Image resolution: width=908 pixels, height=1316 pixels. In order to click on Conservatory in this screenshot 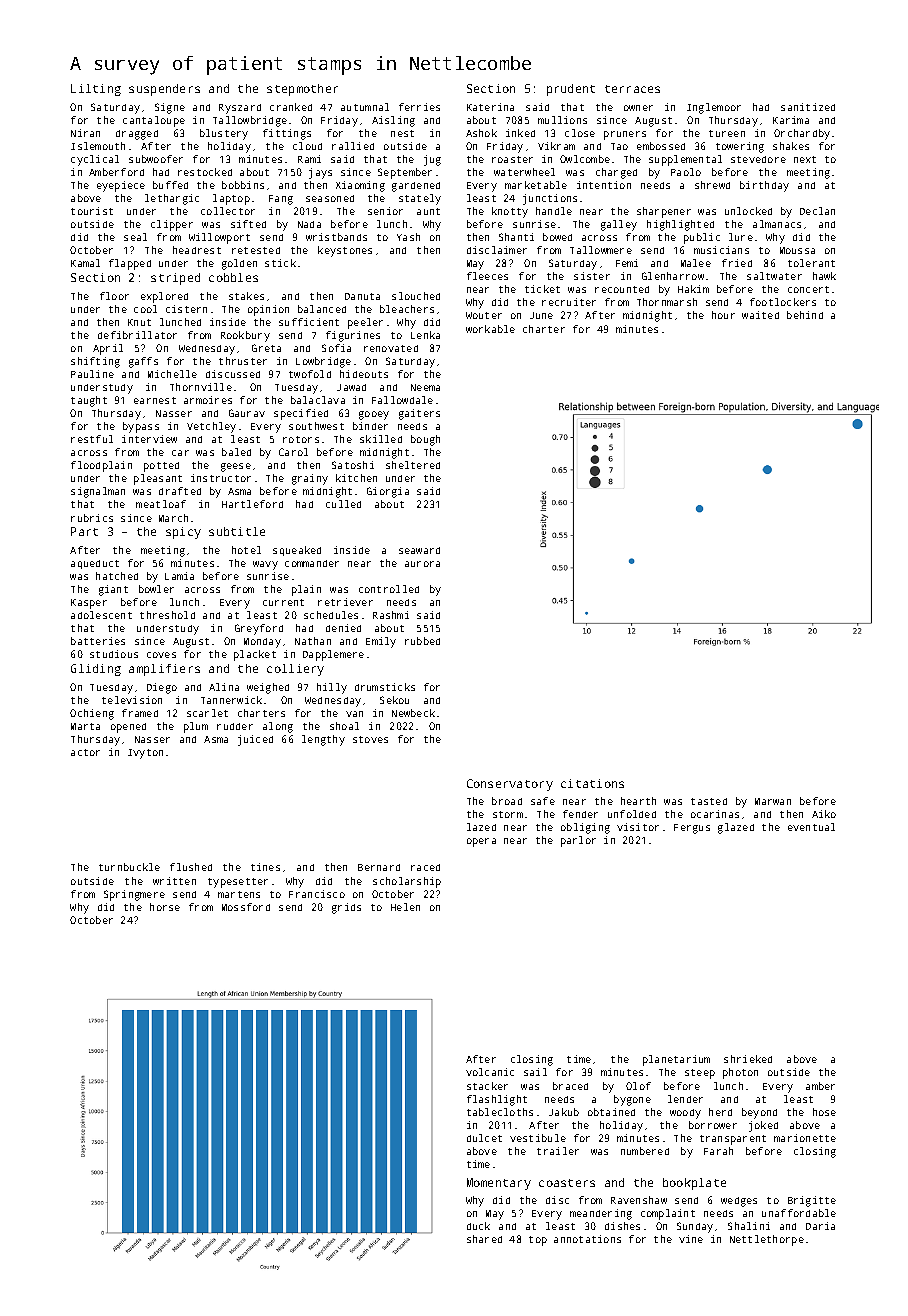, I will do `click(510, 785)`.
